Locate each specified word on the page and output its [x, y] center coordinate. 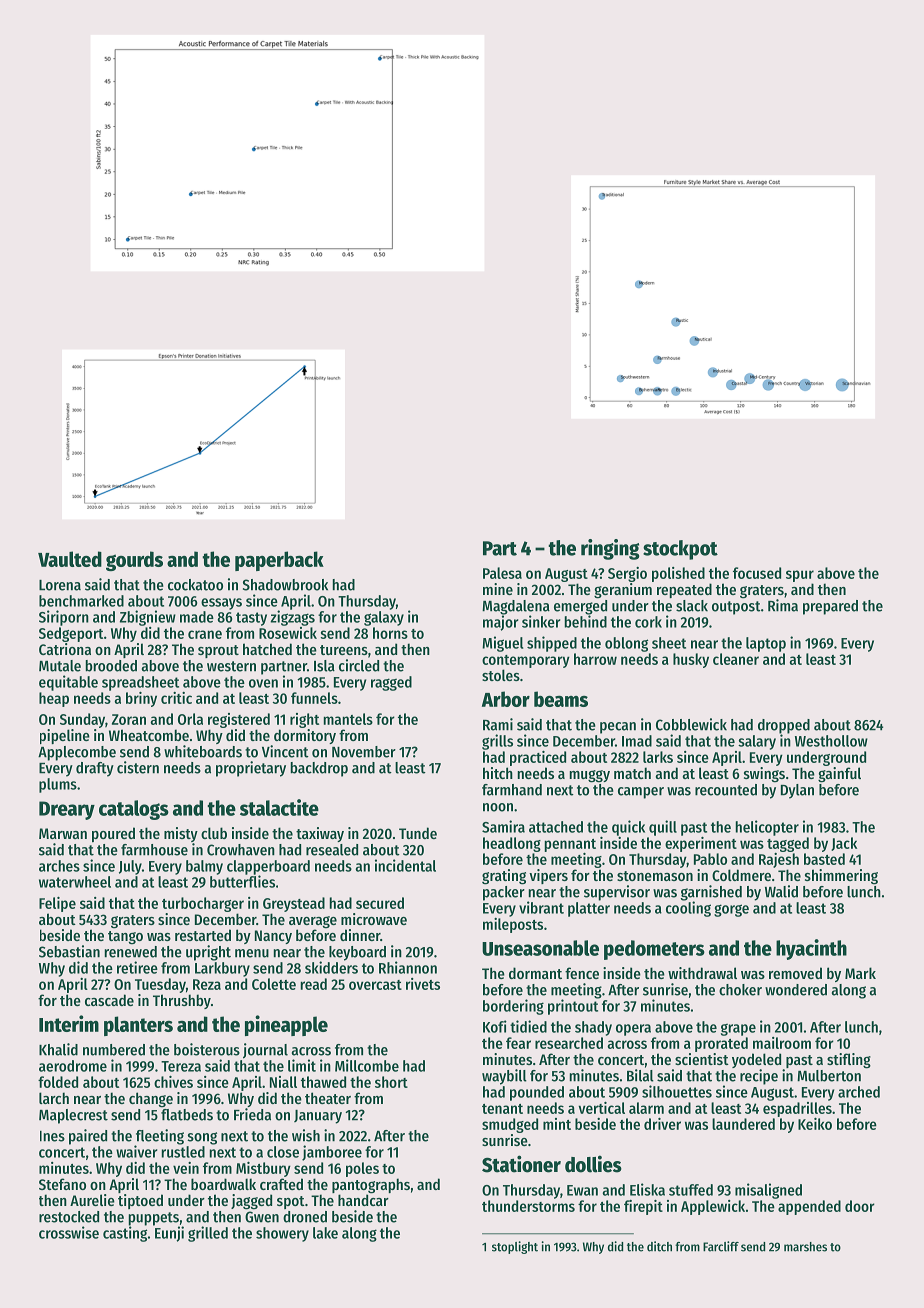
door [860, 1206]
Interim [69, 1023]
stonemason [655, 876]
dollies [593, 1164]
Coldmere [741, 875]
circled [359, 665]
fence [582, 973]
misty [181, 834]
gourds [134, 561]
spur [800, 576]
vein [186, 1168]
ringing [610, 549]
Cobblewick [691, 724]
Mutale [60, 666]
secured [380, 903]
